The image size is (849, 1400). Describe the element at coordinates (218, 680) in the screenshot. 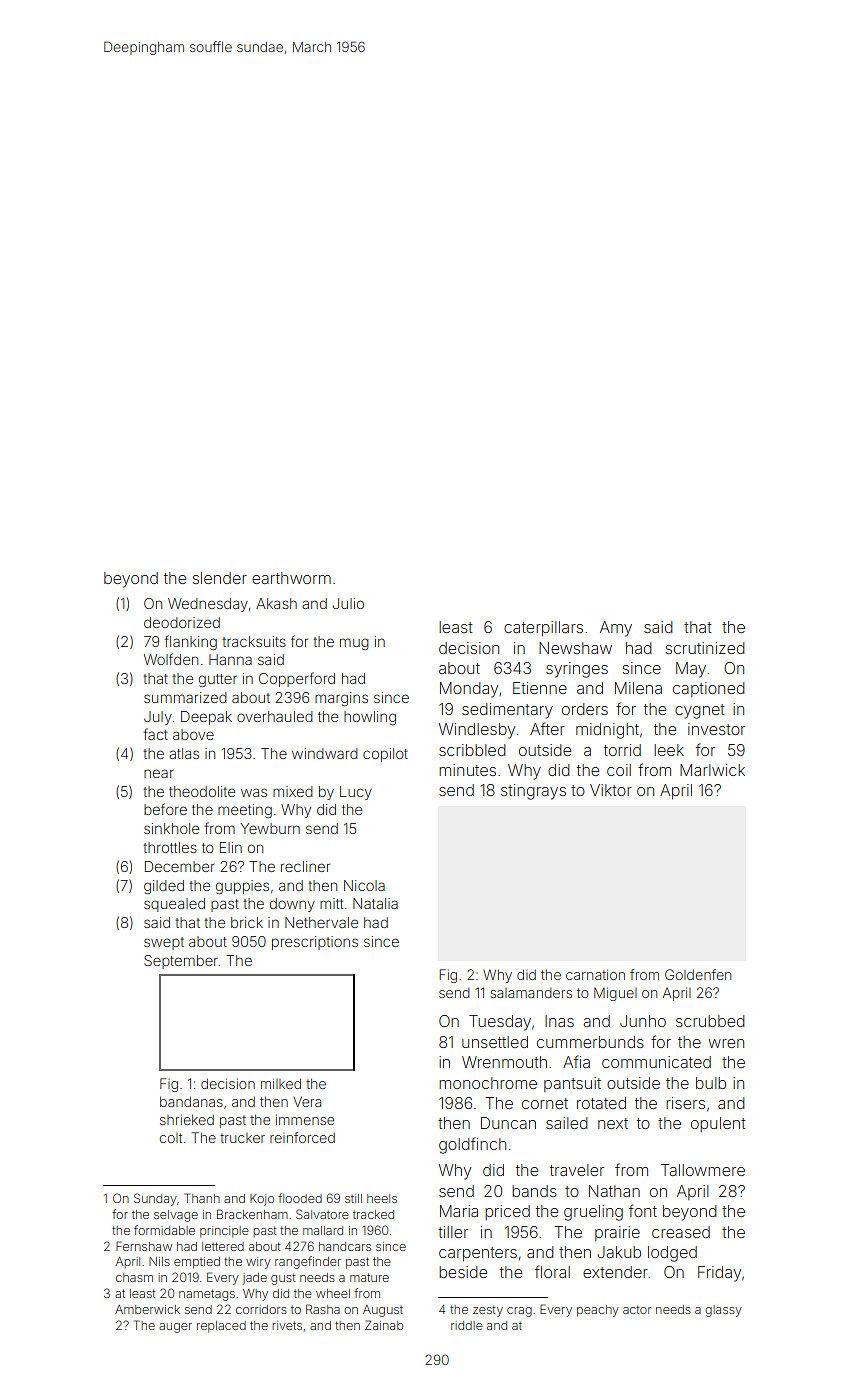

I see `gutter` at that location.
